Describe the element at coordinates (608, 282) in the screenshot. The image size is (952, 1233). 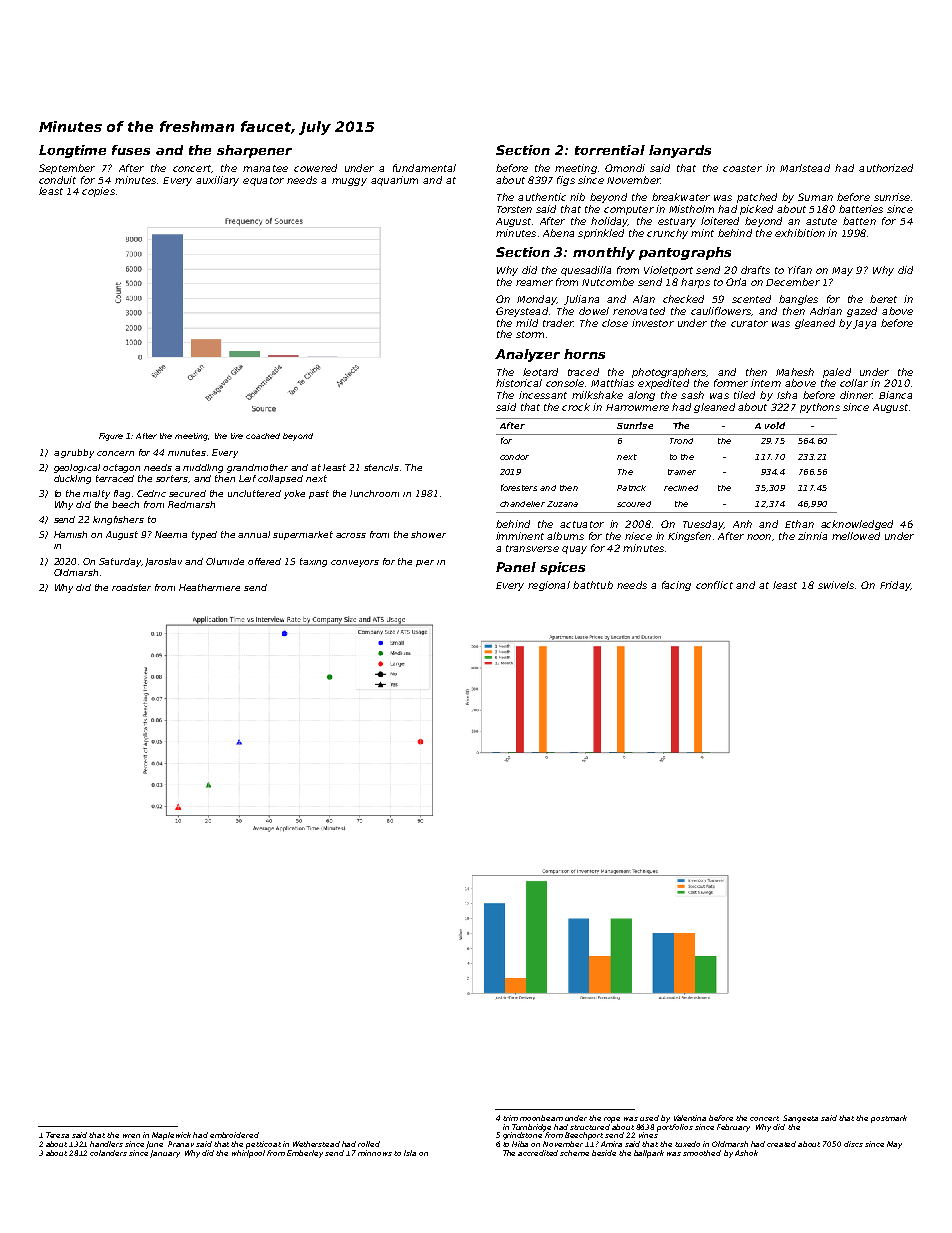
I see `Nutcombe` at that location.
